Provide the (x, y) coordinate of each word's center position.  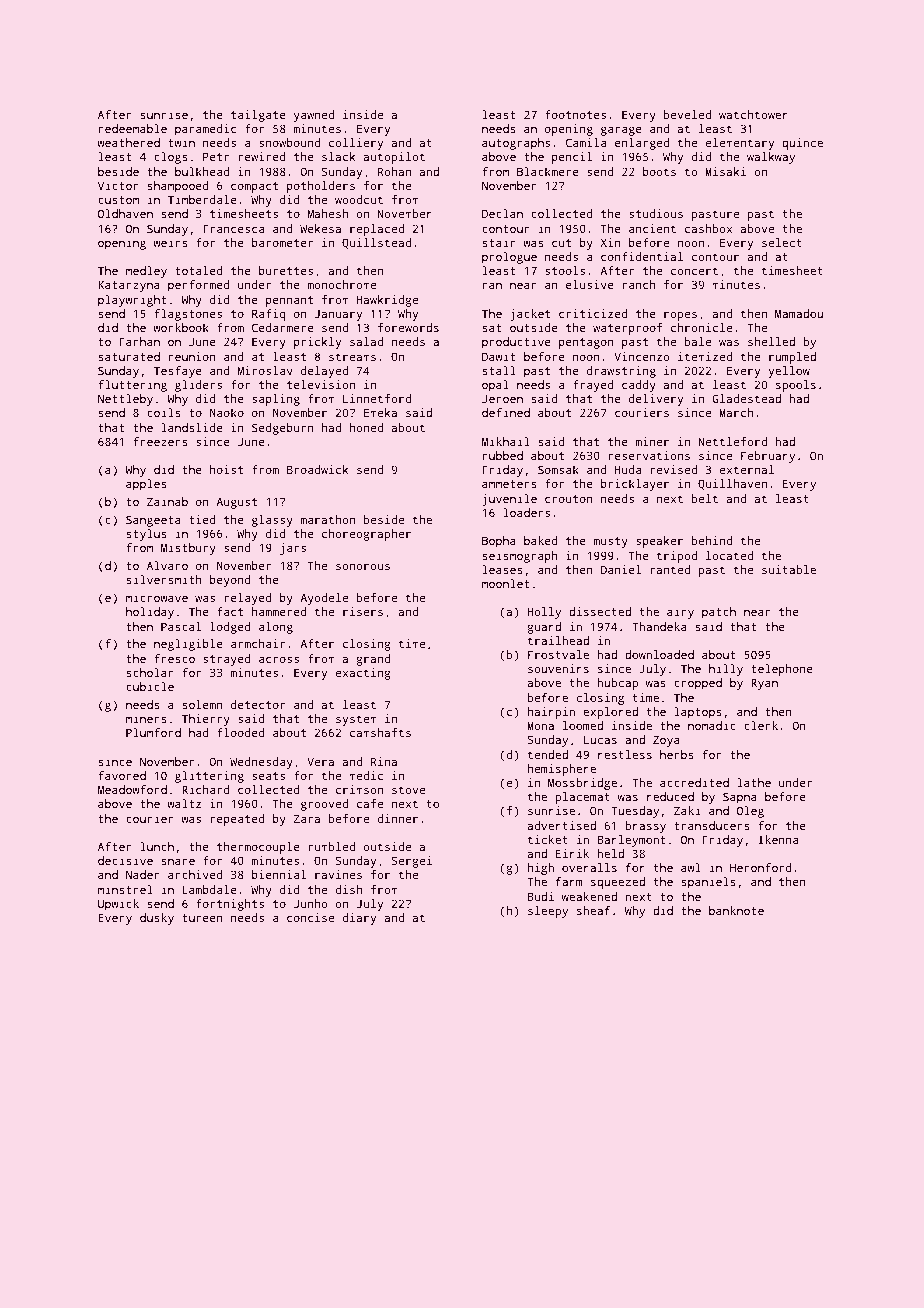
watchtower (753, 114)
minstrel (125, 889)
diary (359, 919)
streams (352, 357)
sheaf (593, 910)
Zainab (167, 501)
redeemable (133, 128)
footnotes (575, 114)
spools (796, 386)
